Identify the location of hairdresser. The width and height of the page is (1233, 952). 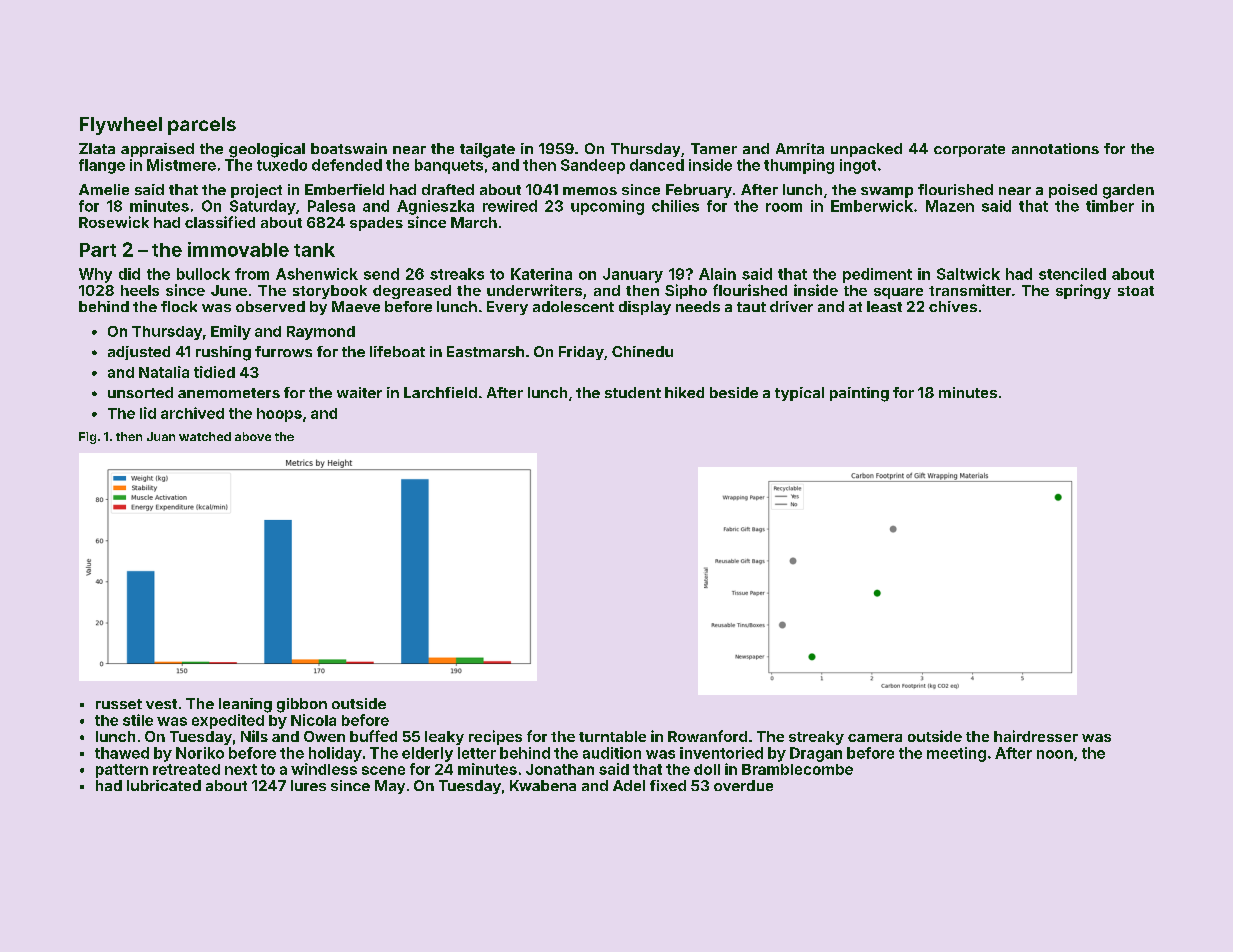
(1036, 736).
